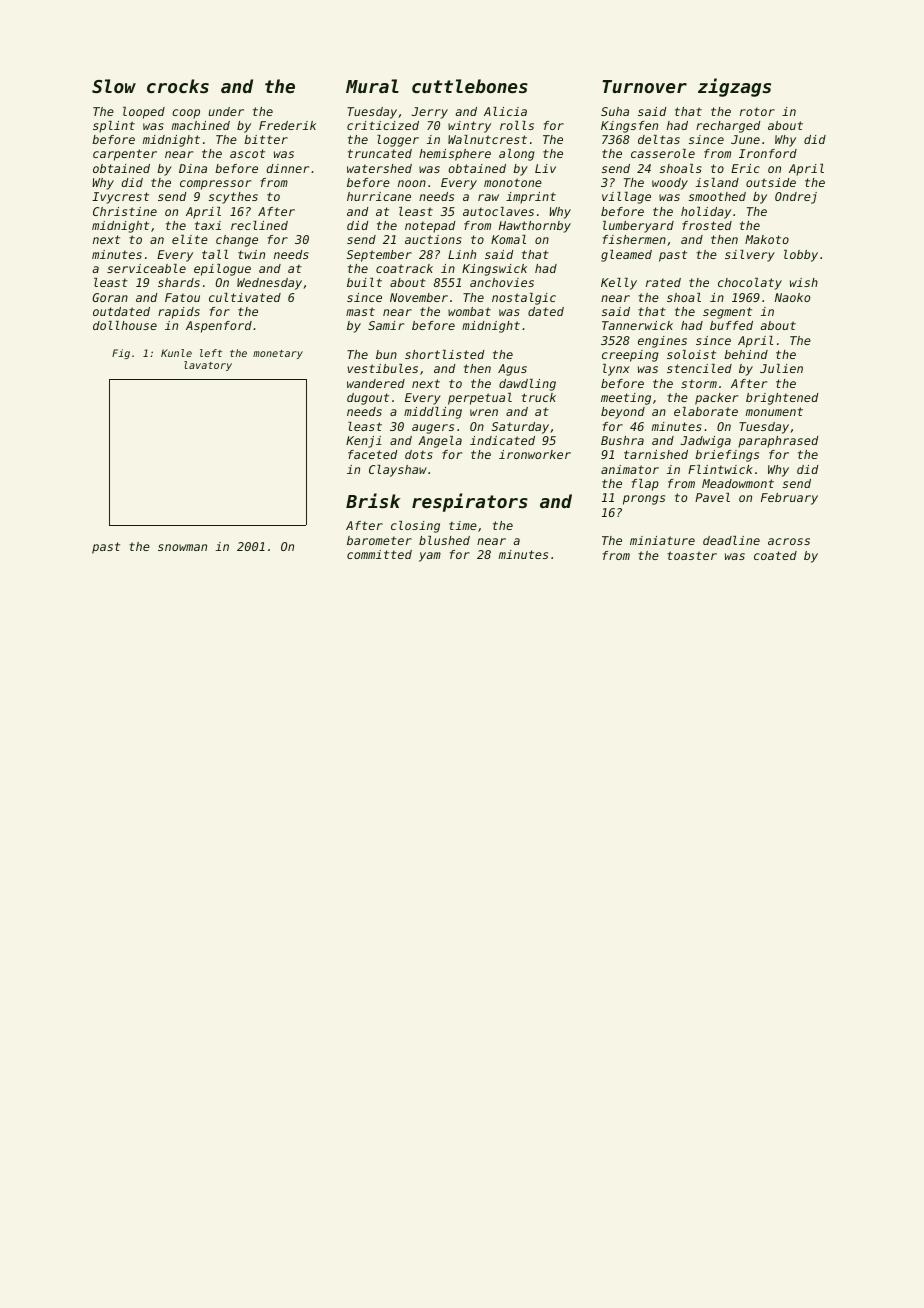 Image resolution: width=924 pixels, height=1308 pixels. What do you see at coordinates (430, 557) in the document?
I see `yam` at bounding box center [430, 557].
